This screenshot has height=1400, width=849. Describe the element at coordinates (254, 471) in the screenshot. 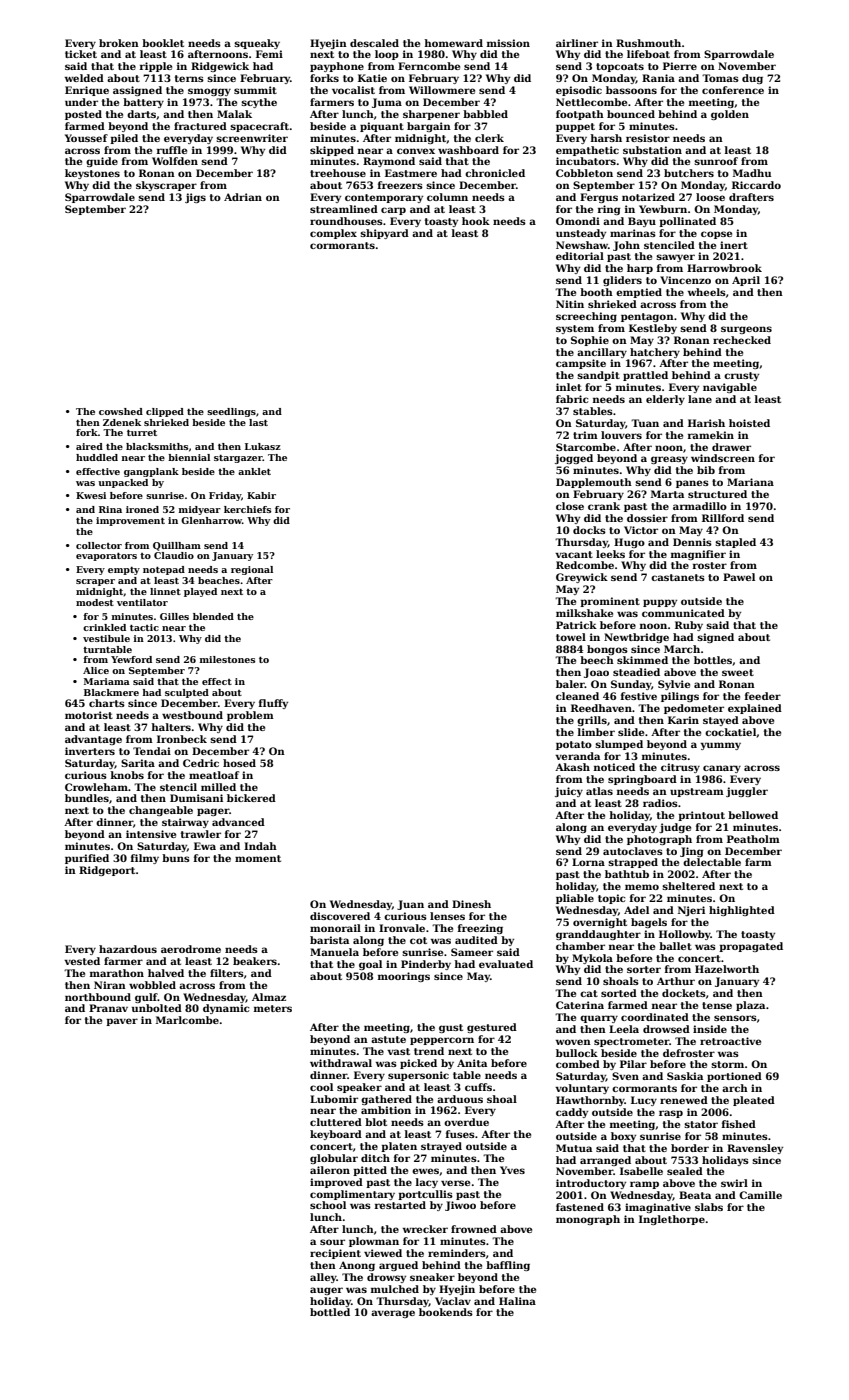

I see `anklet` at that location.
